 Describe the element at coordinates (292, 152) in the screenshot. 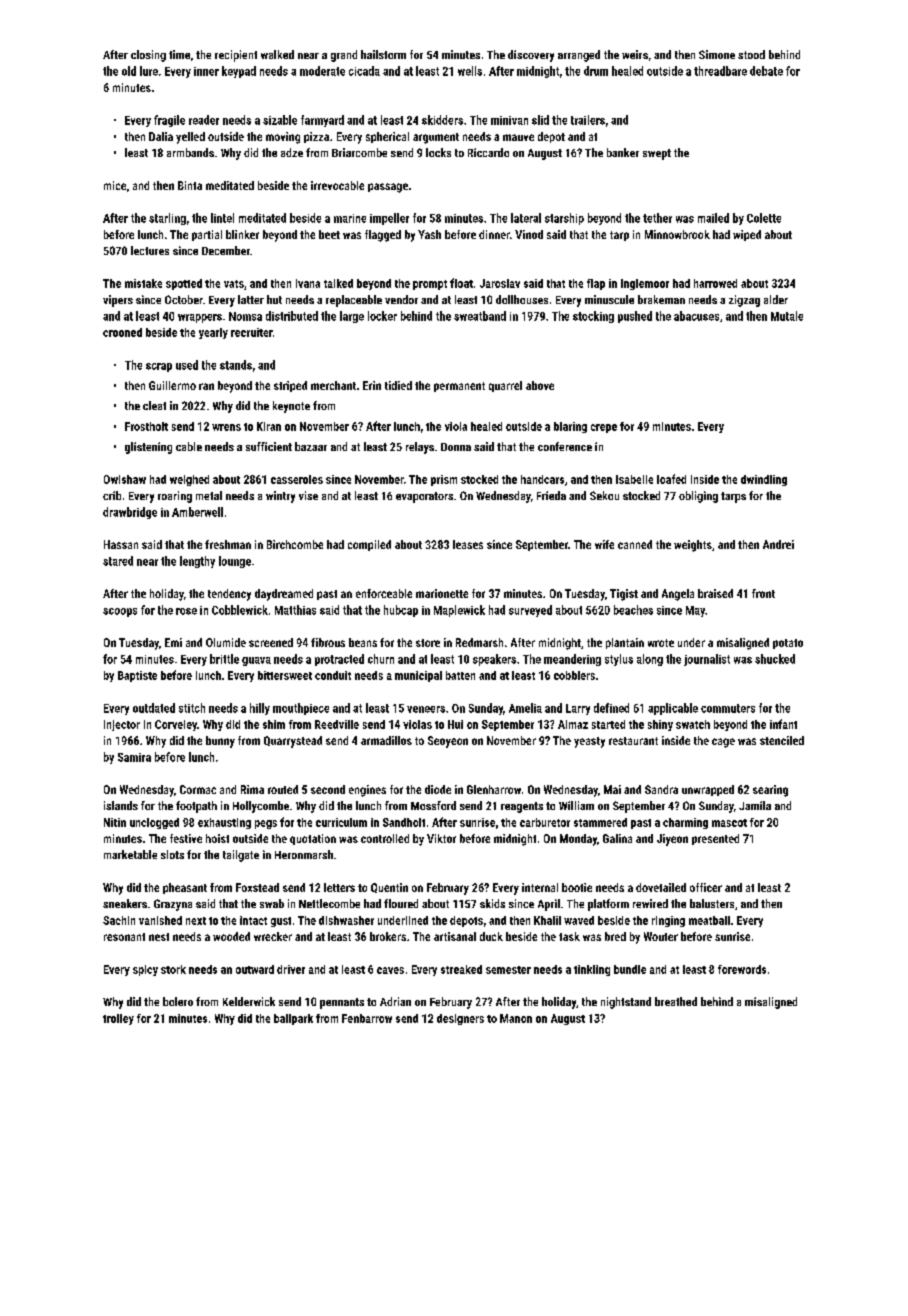

I see `adze` at that location.
